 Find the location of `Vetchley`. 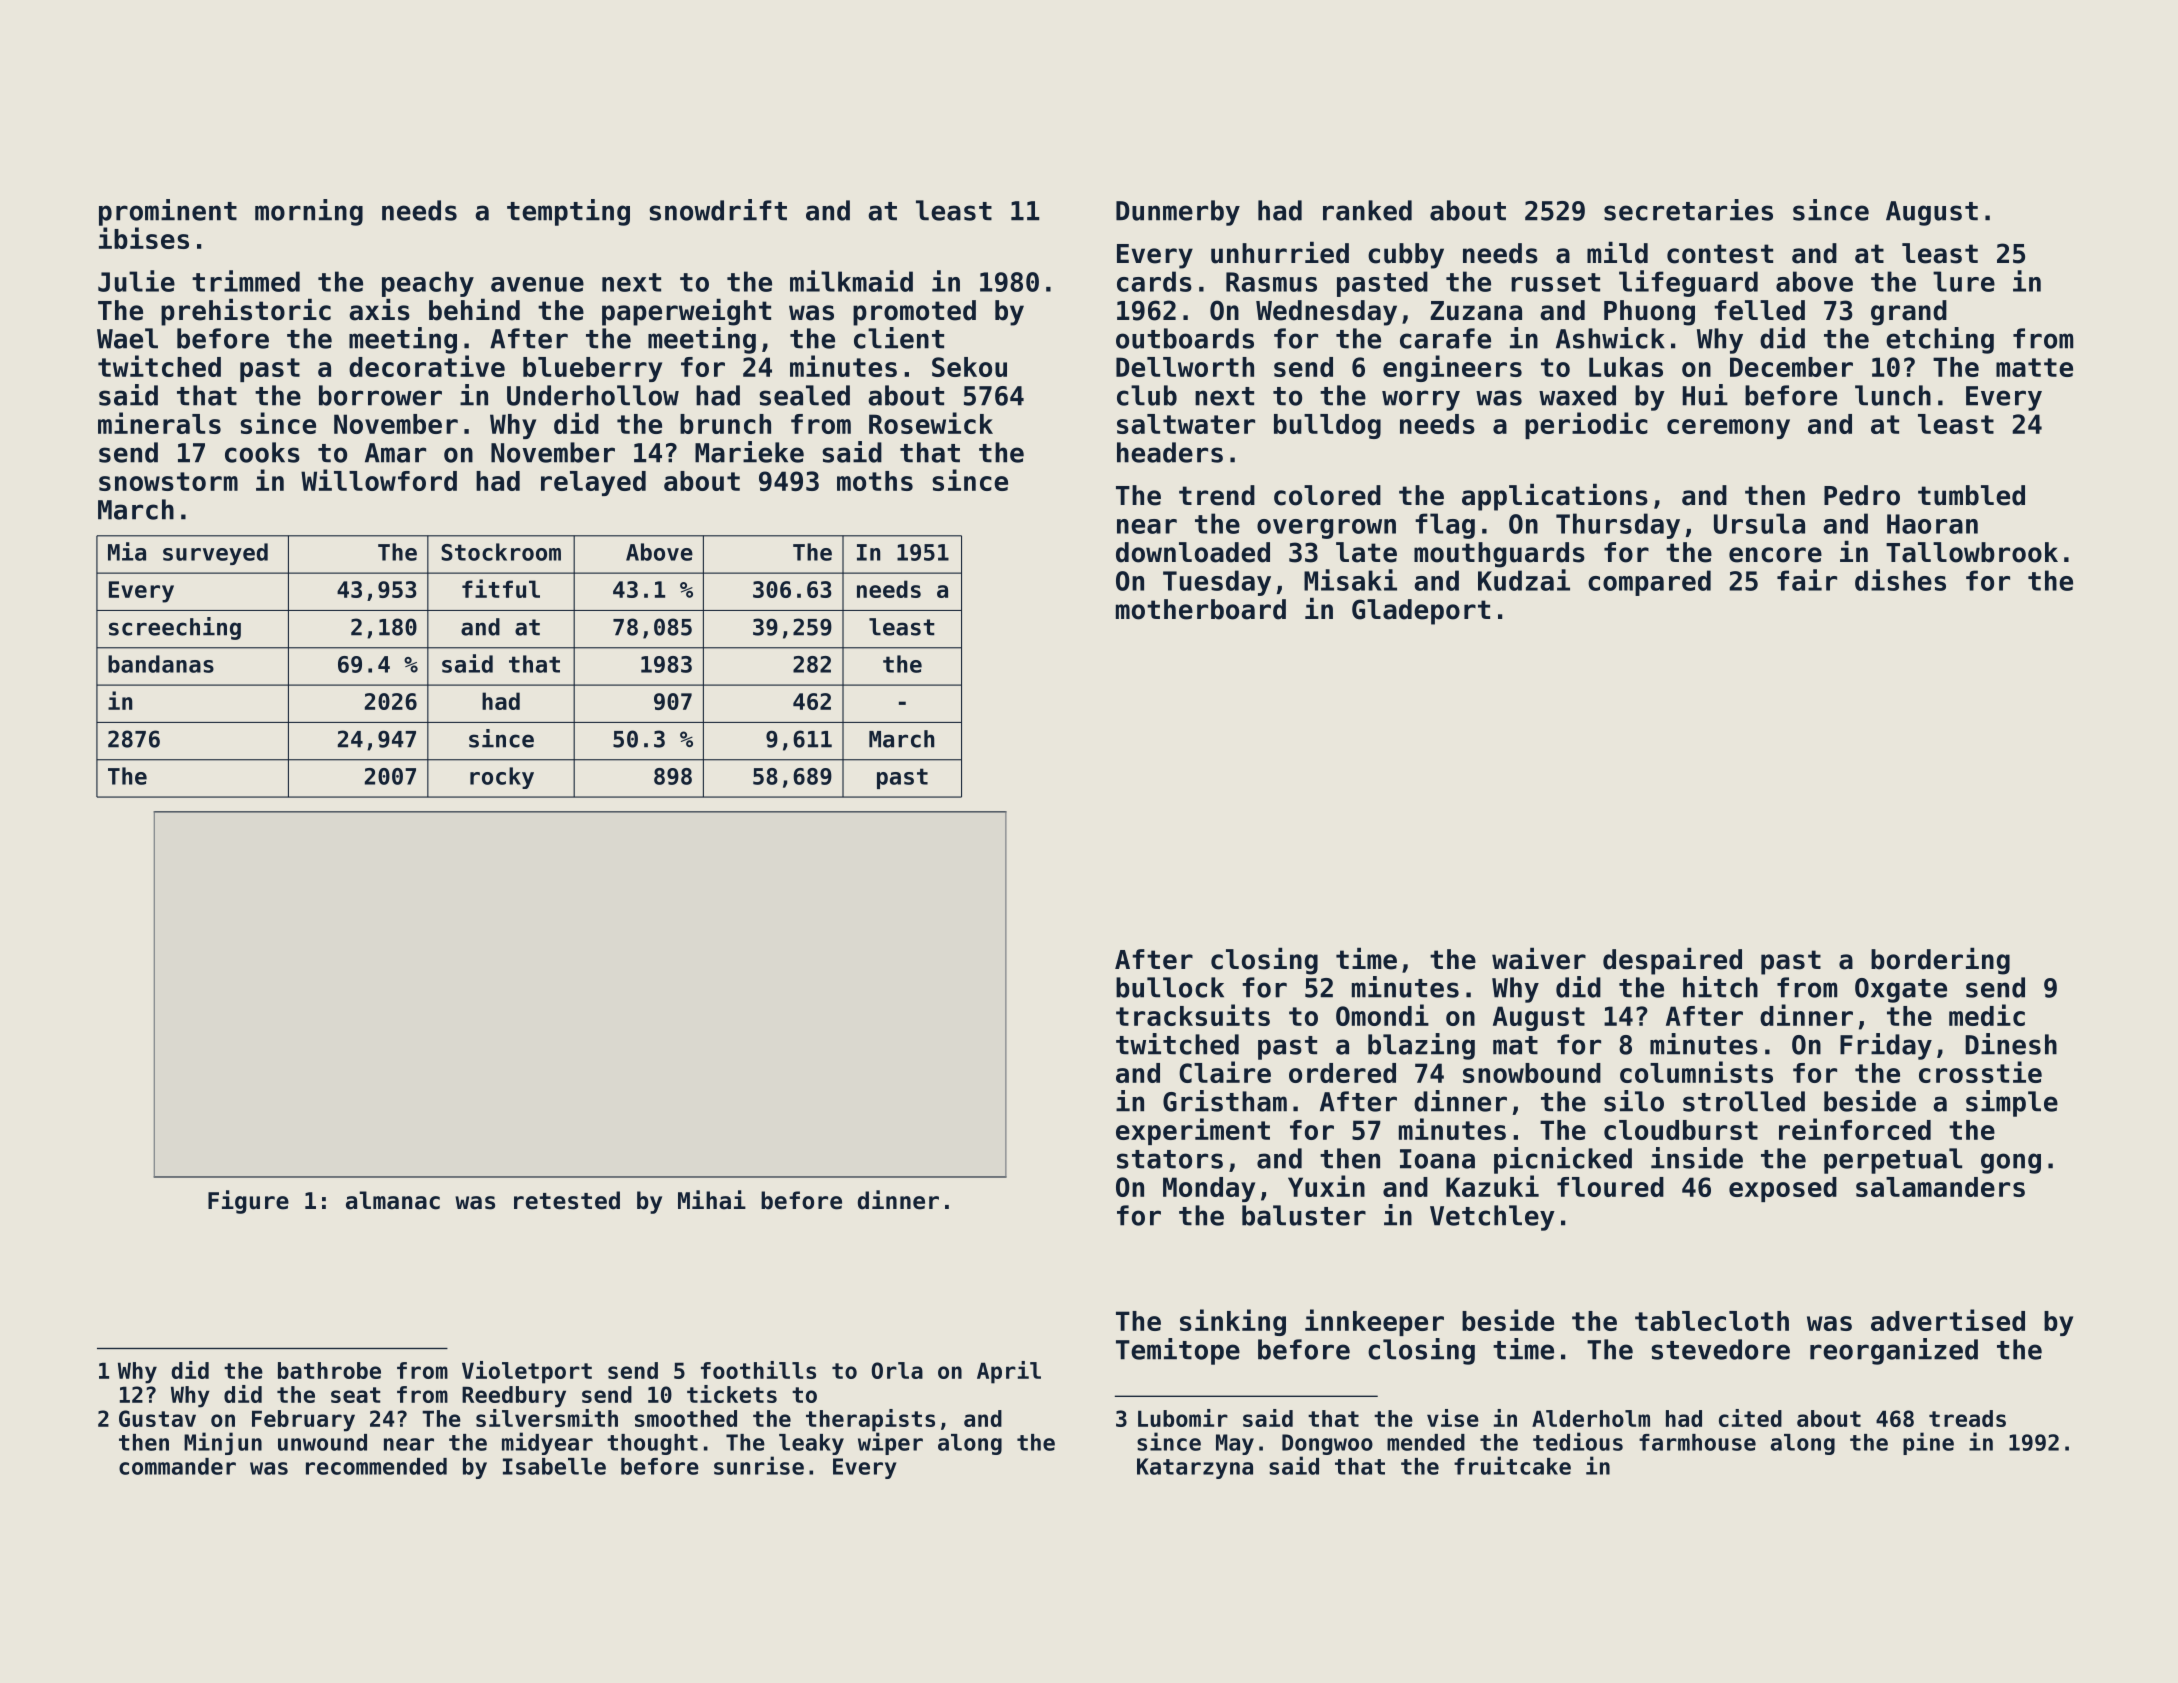

Vetchley is located at coordinates (1492, 1218).
